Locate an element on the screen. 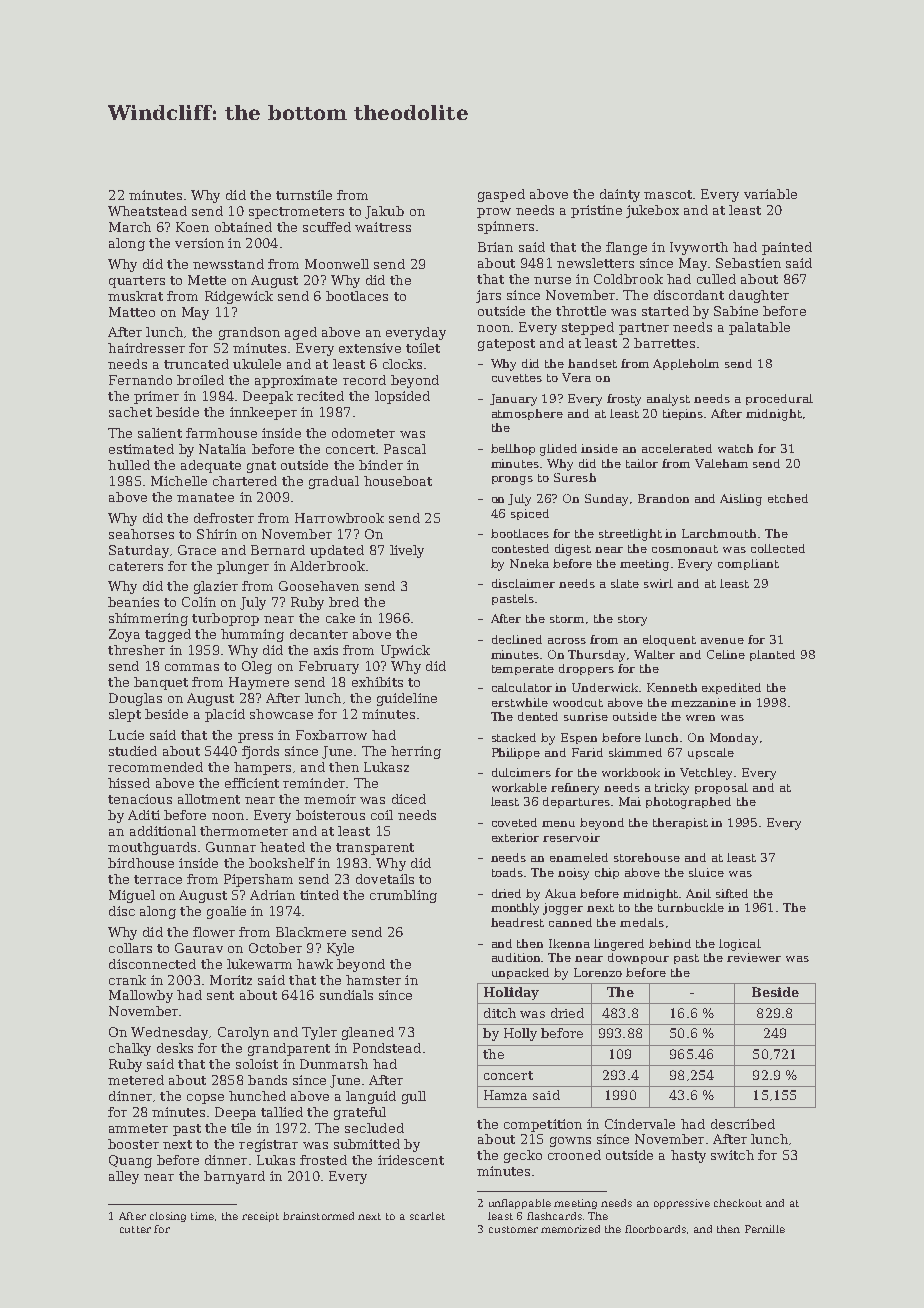 Image resolution: width=924 pixels, height=1308 pixels. toads is located at coordinates (507, 872).
